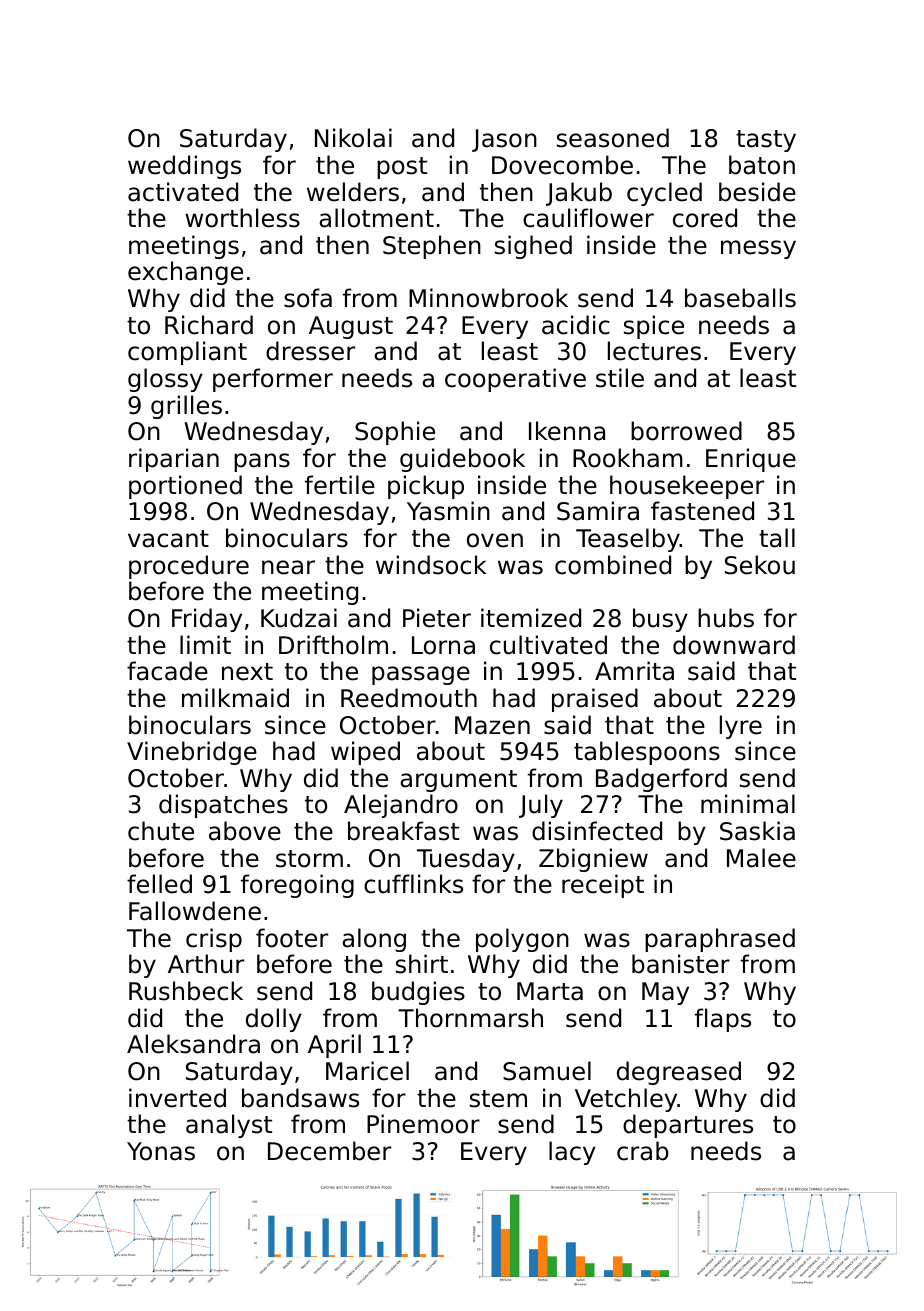 Image resolution: width=924 pixels, height=1311 pixels. Describe the element at coordinates (308, 298) in the screenshot. I see `sofa` at that location.
